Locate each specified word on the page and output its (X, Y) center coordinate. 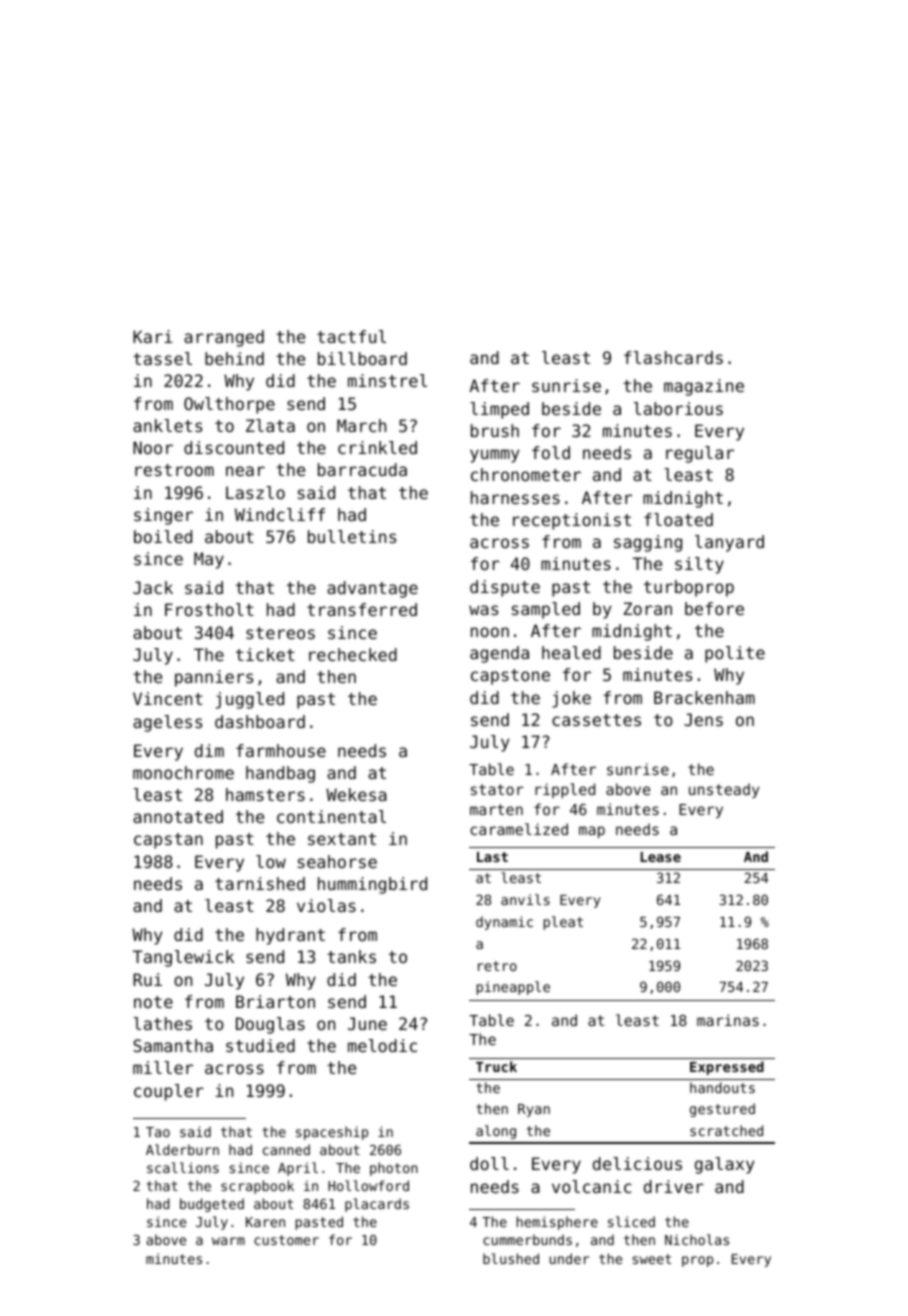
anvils (525, 899)
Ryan (534, 1110)
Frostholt (209, 609)
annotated (178, 816)
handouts (722, 1087)
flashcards (673, 357)
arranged (224, 338)
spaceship (332, 1133)
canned (286, 1149)
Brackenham (704, 697)
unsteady (724, 790)
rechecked (353, 654)
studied (260, 1045)
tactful (351, 336)
